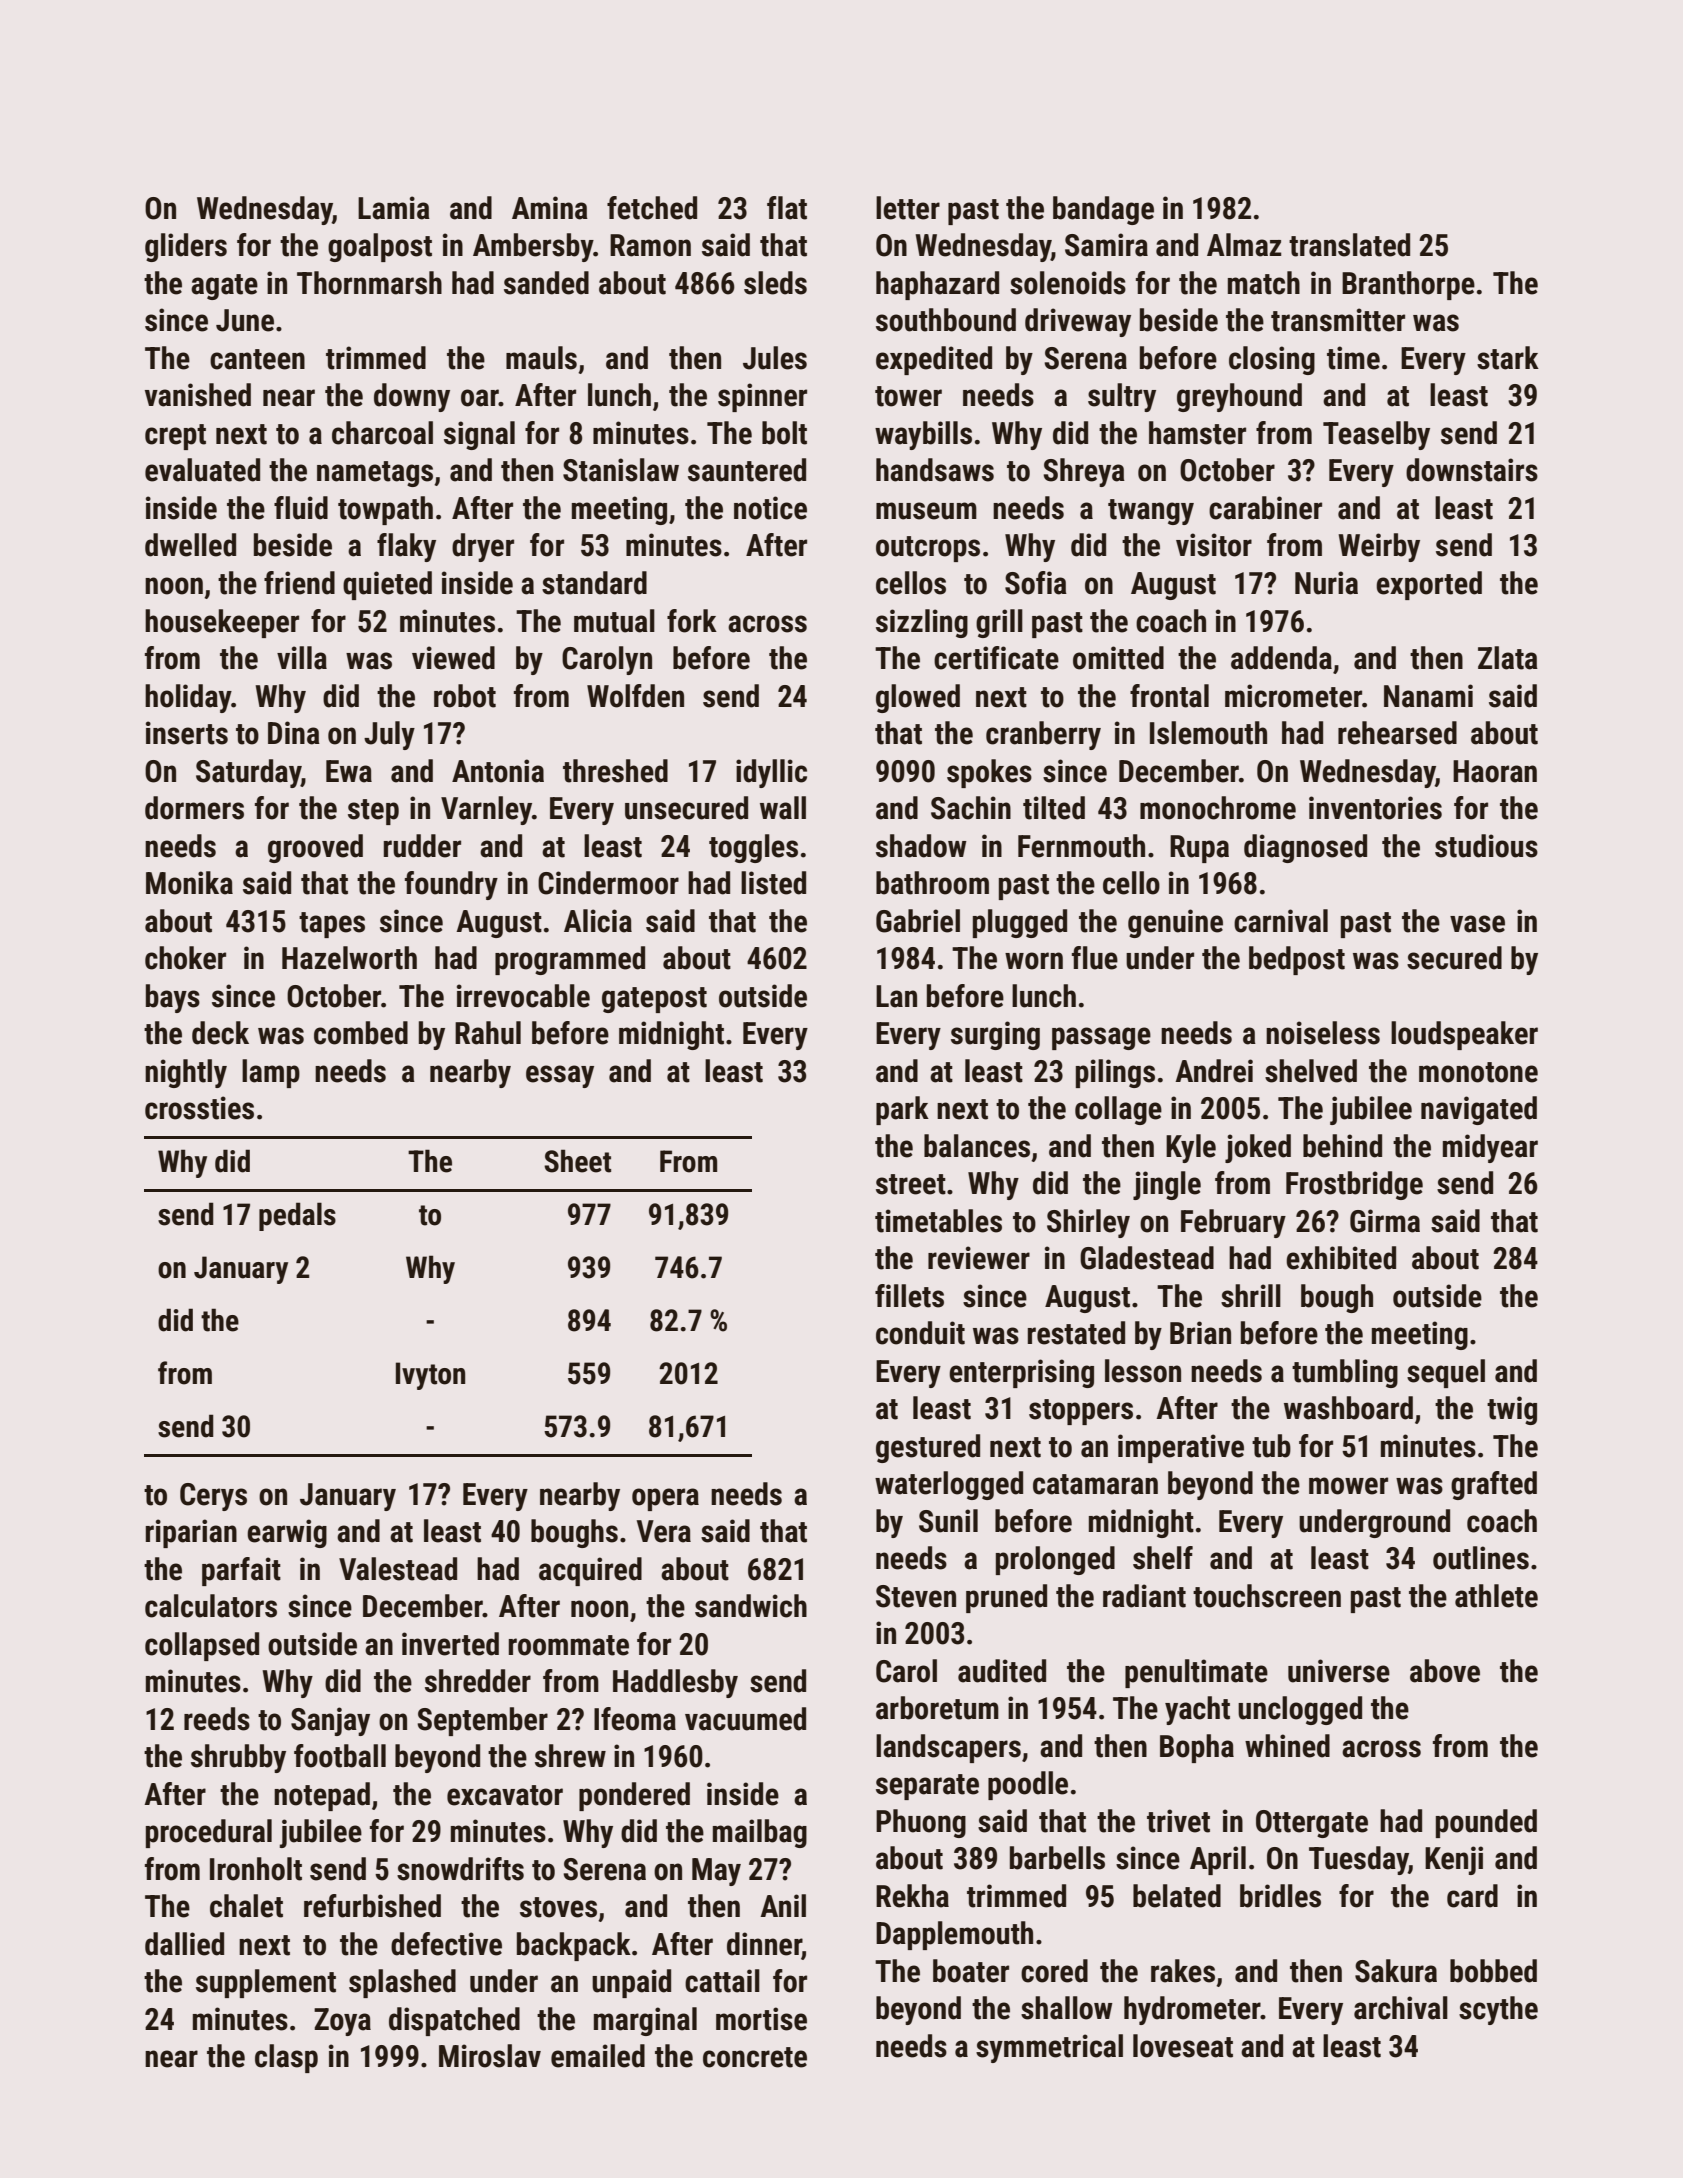 The width and height of the screenshot is (1683, 2178). Describe the element at coordinates (1028, 1785) in the screenshot. I see `poodle` at that location.
